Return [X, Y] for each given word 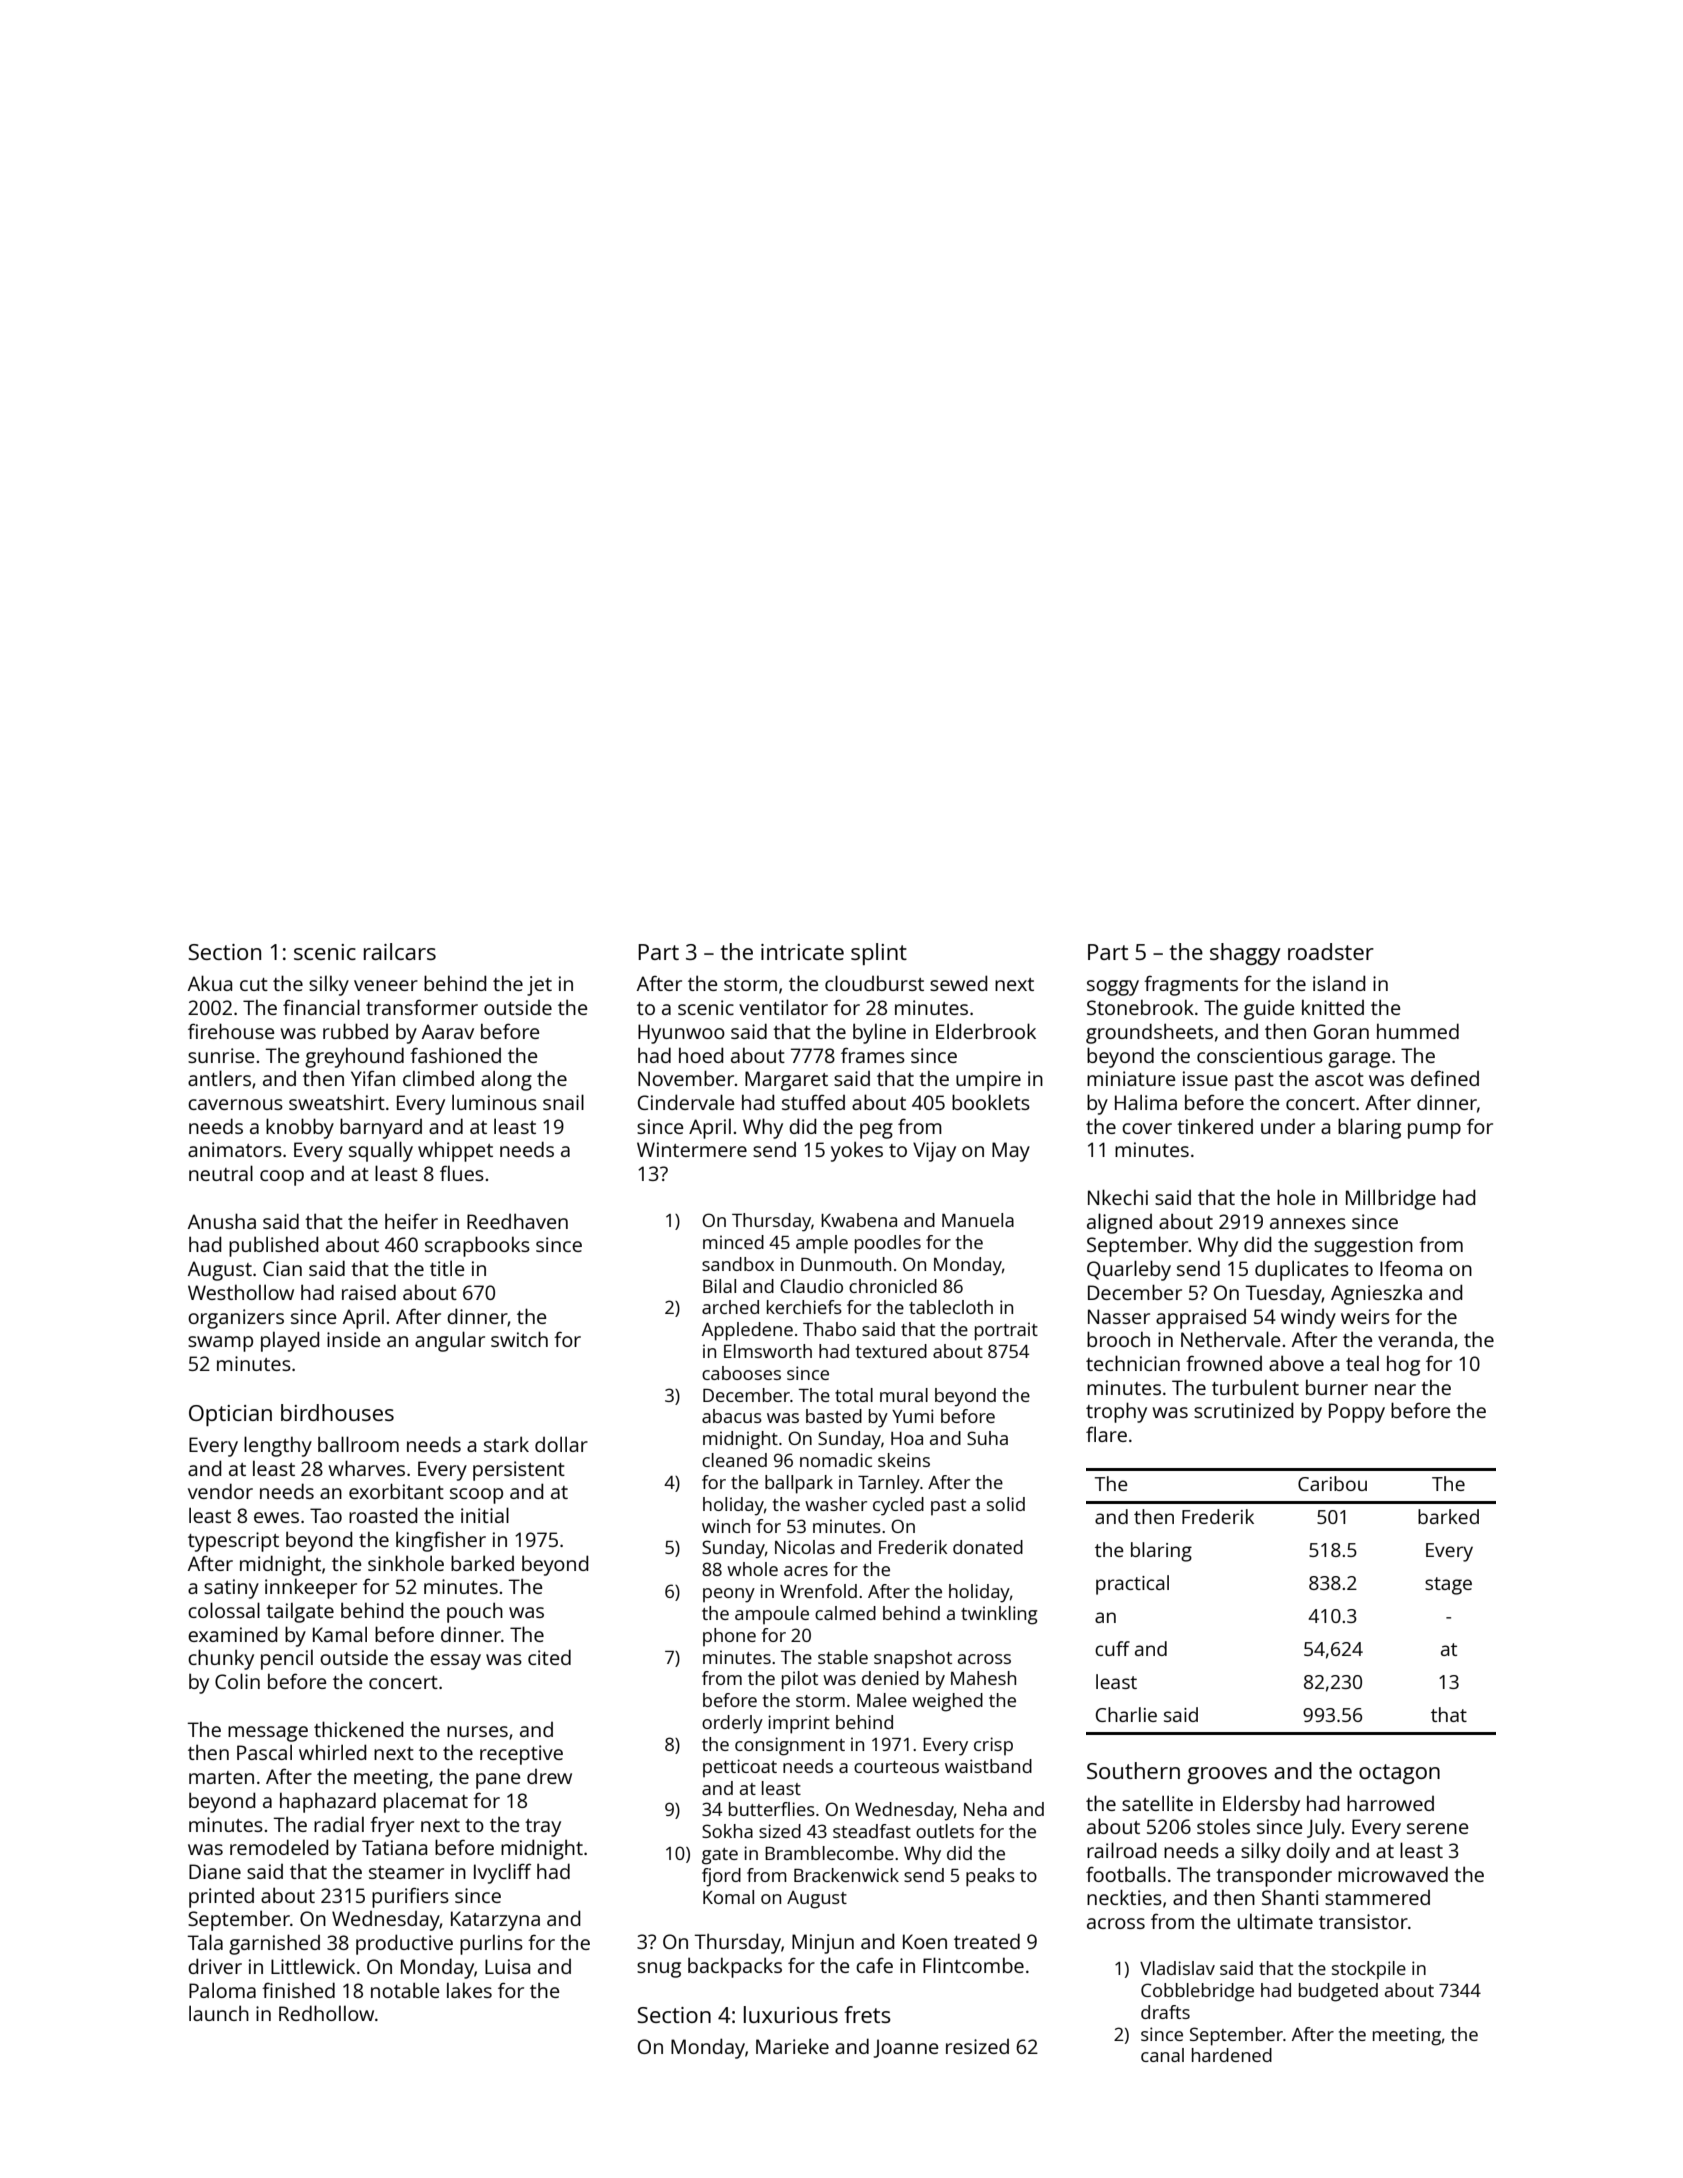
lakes [469, 1990]
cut [254, 984]
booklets [991, 1102]
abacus [732, 1416]
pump [1434, 1131]
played [290, 1341]
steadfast [872, 1831]
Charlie [1126, 1714]
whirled [333, 1752]
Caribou [1332, 1483]
